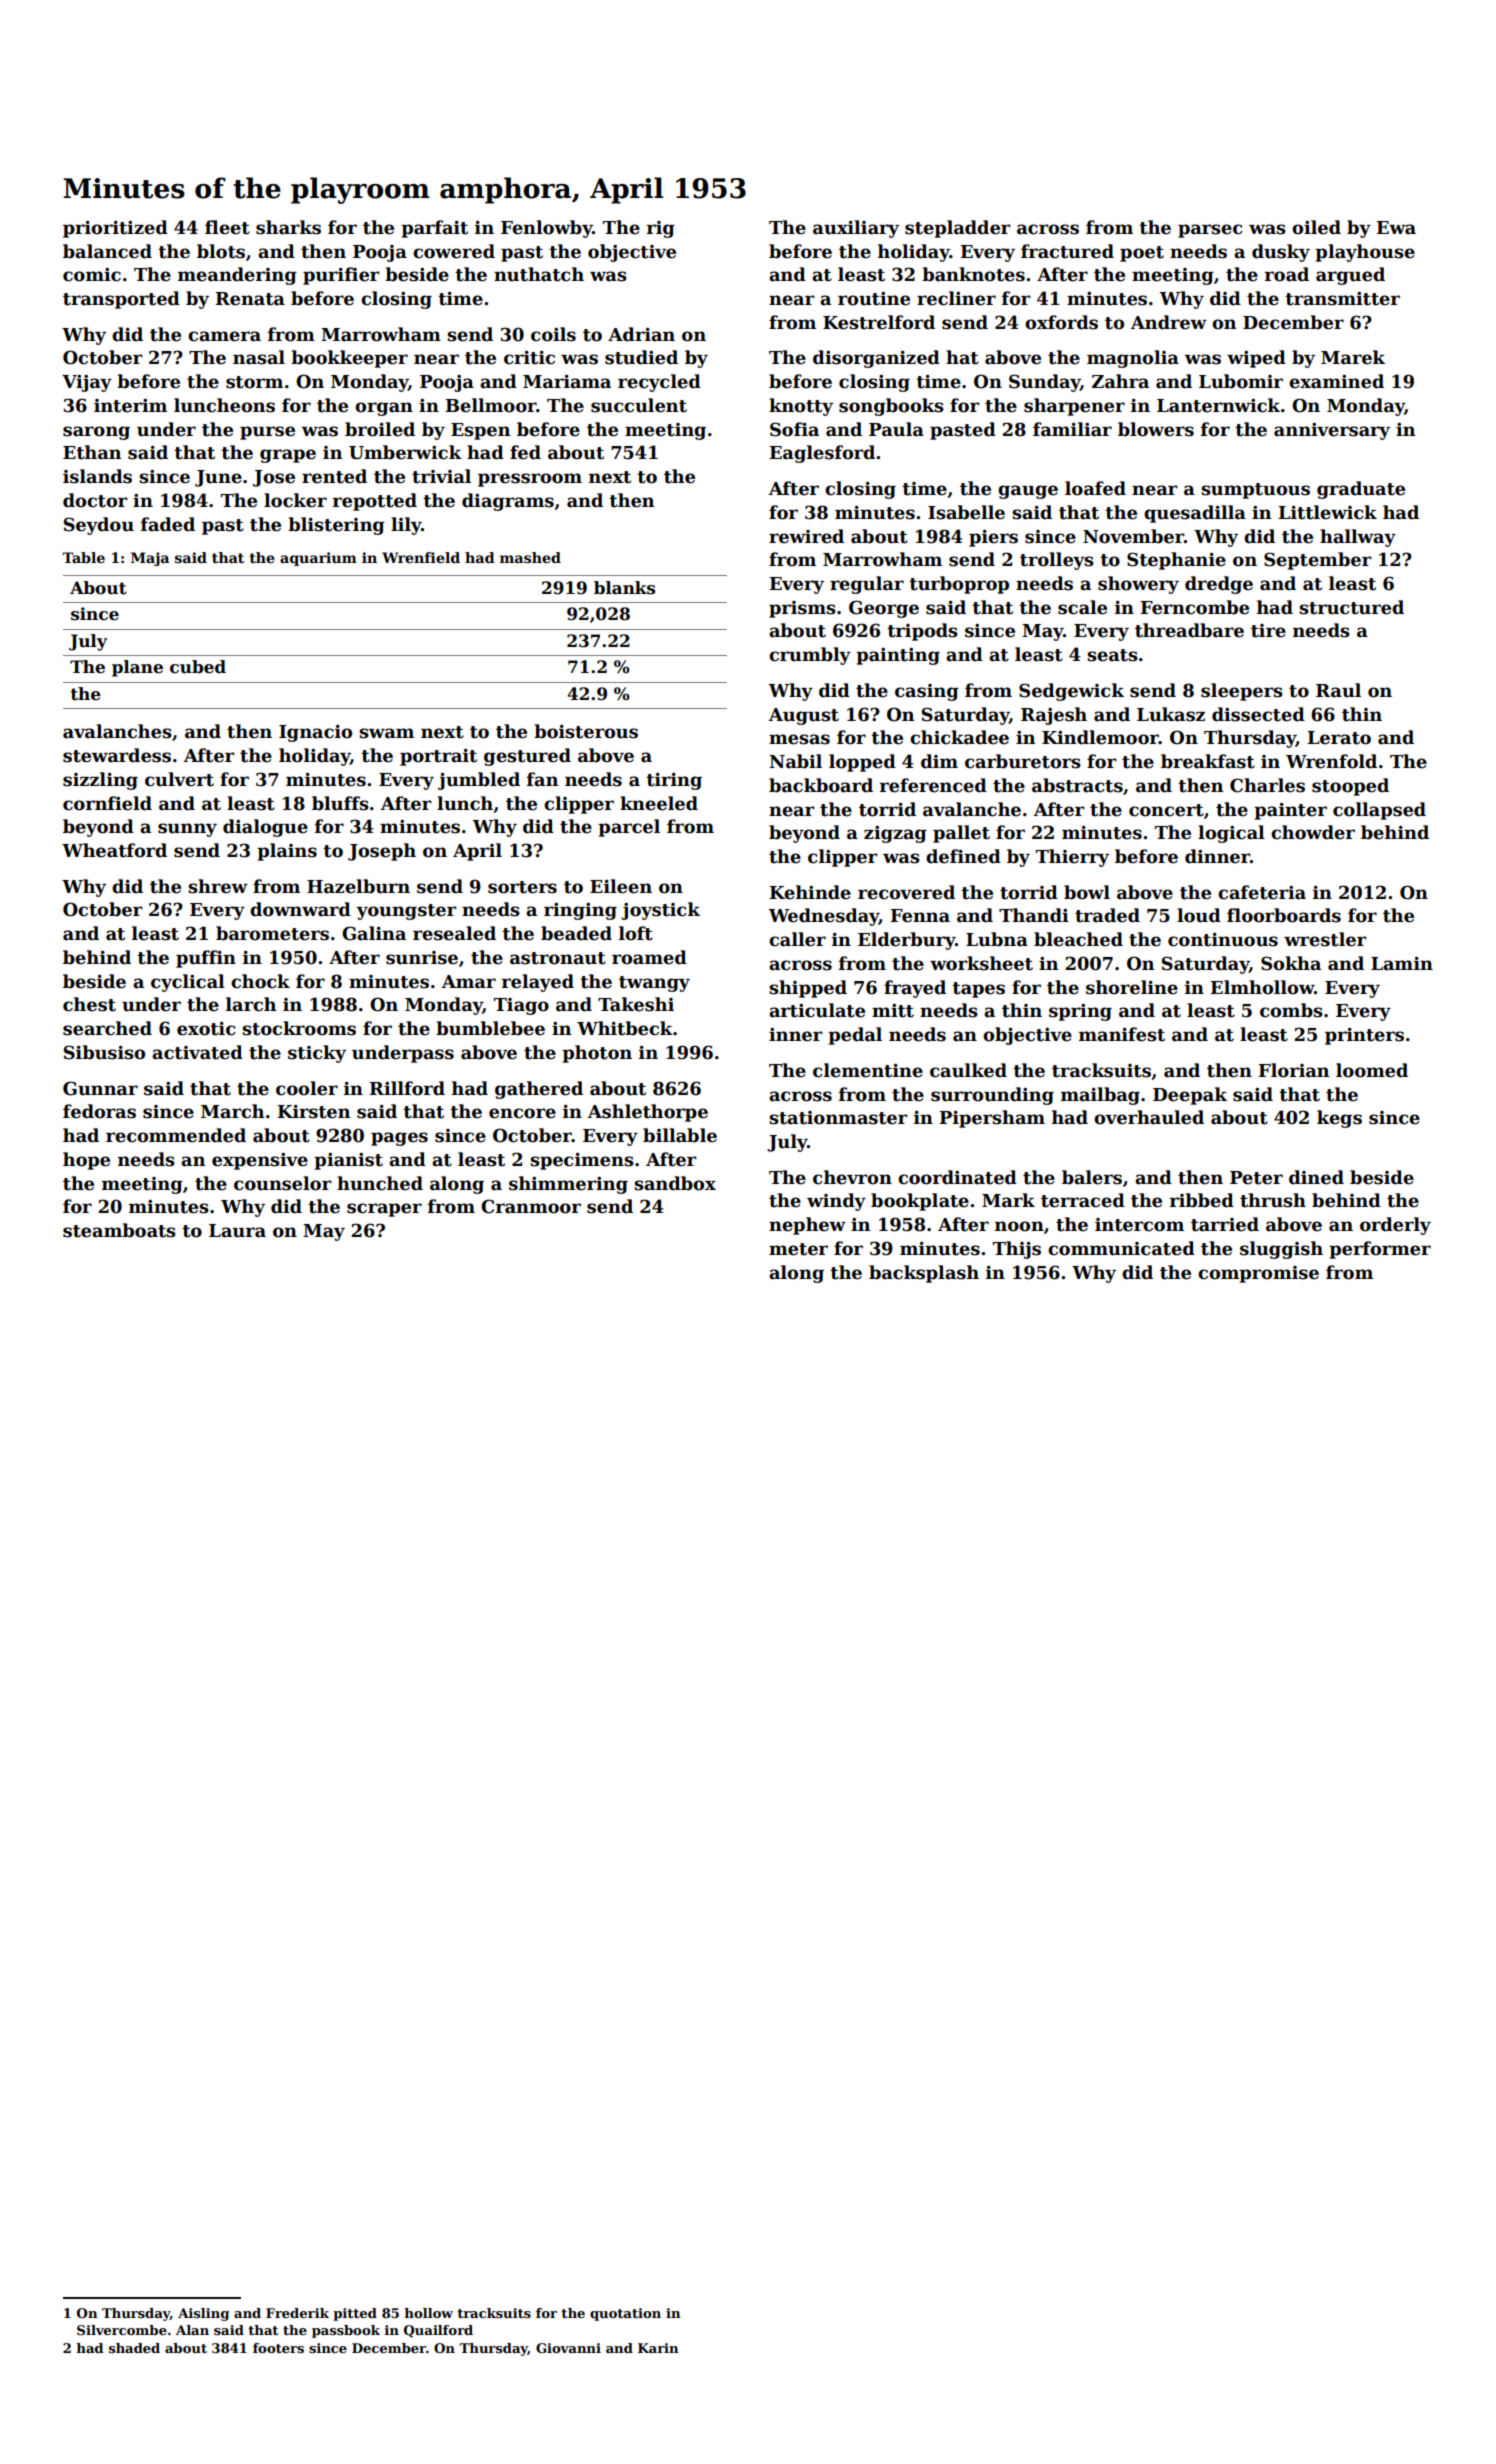 The width and height of the screenshot is (1496, 2464). I want to click on playhouse, so click(1365, 253).
